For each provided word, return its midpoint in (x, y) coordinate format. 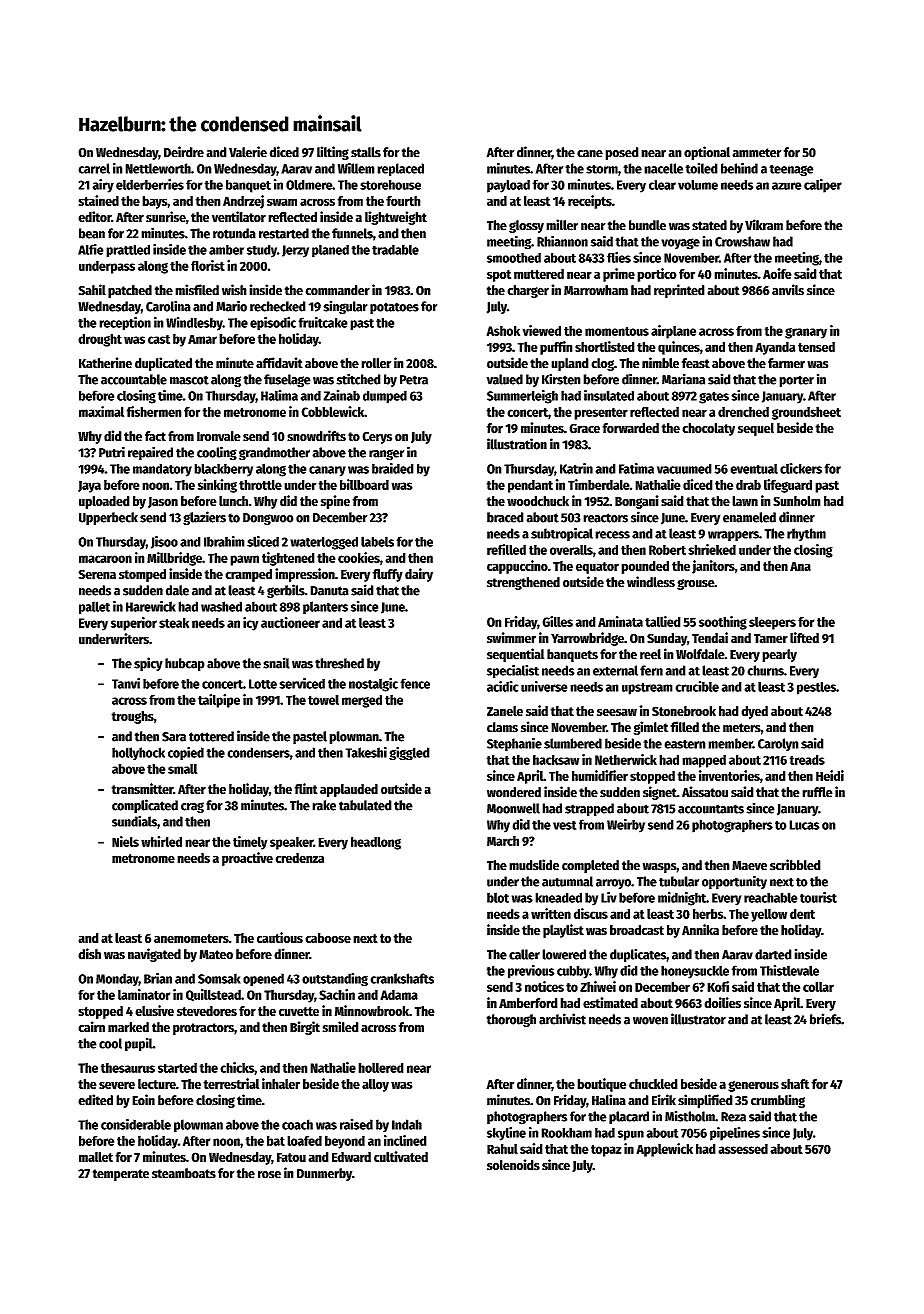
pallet (94, 608)
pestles (816, 688)
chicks (237, 1067)
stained (98, 200)
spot (499, 276)
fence (415, 683)
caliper (823, 186)
